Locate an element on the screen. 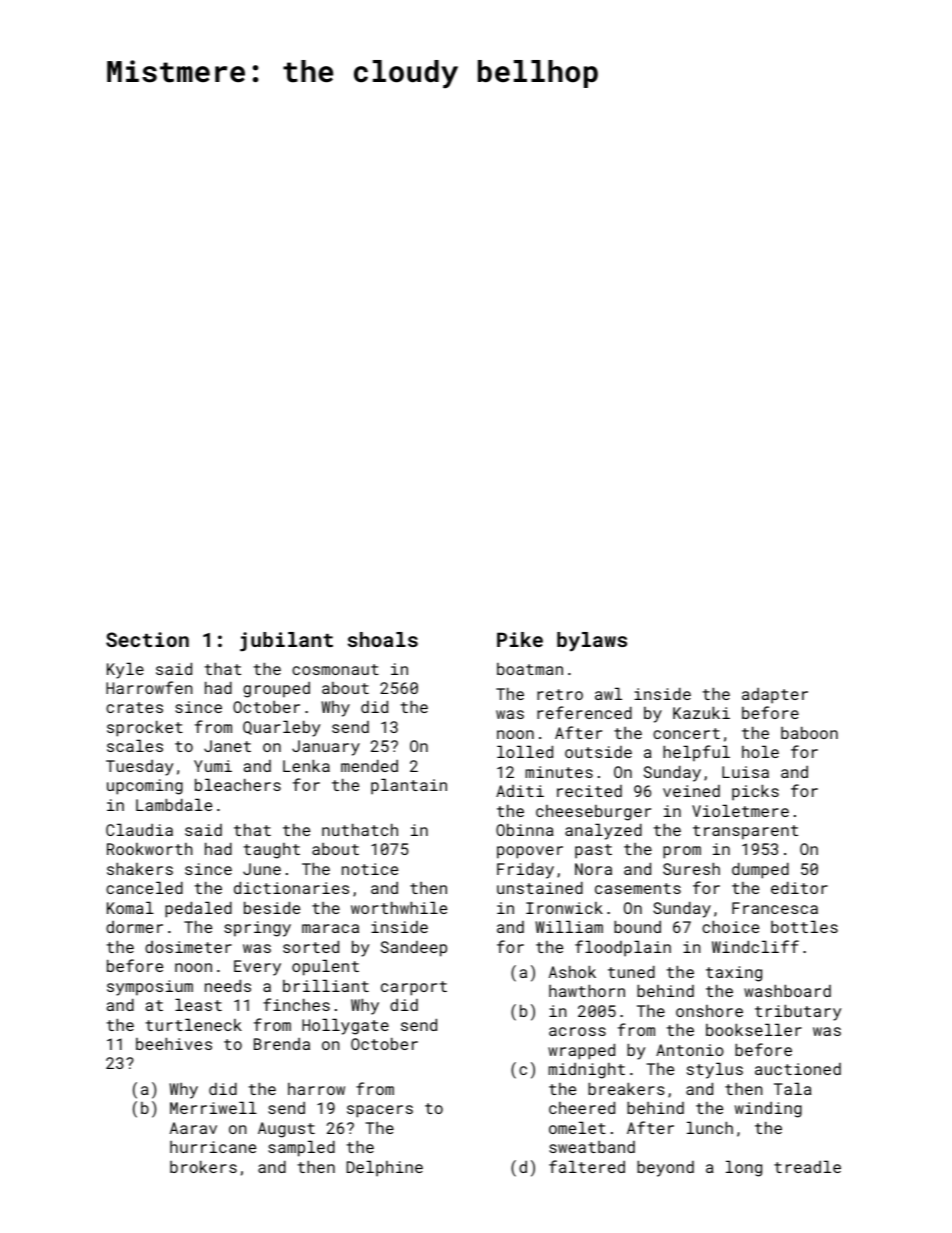 This screenshot has width=952, height=1233. Merriwell is located at coordinates (213, 1107).
